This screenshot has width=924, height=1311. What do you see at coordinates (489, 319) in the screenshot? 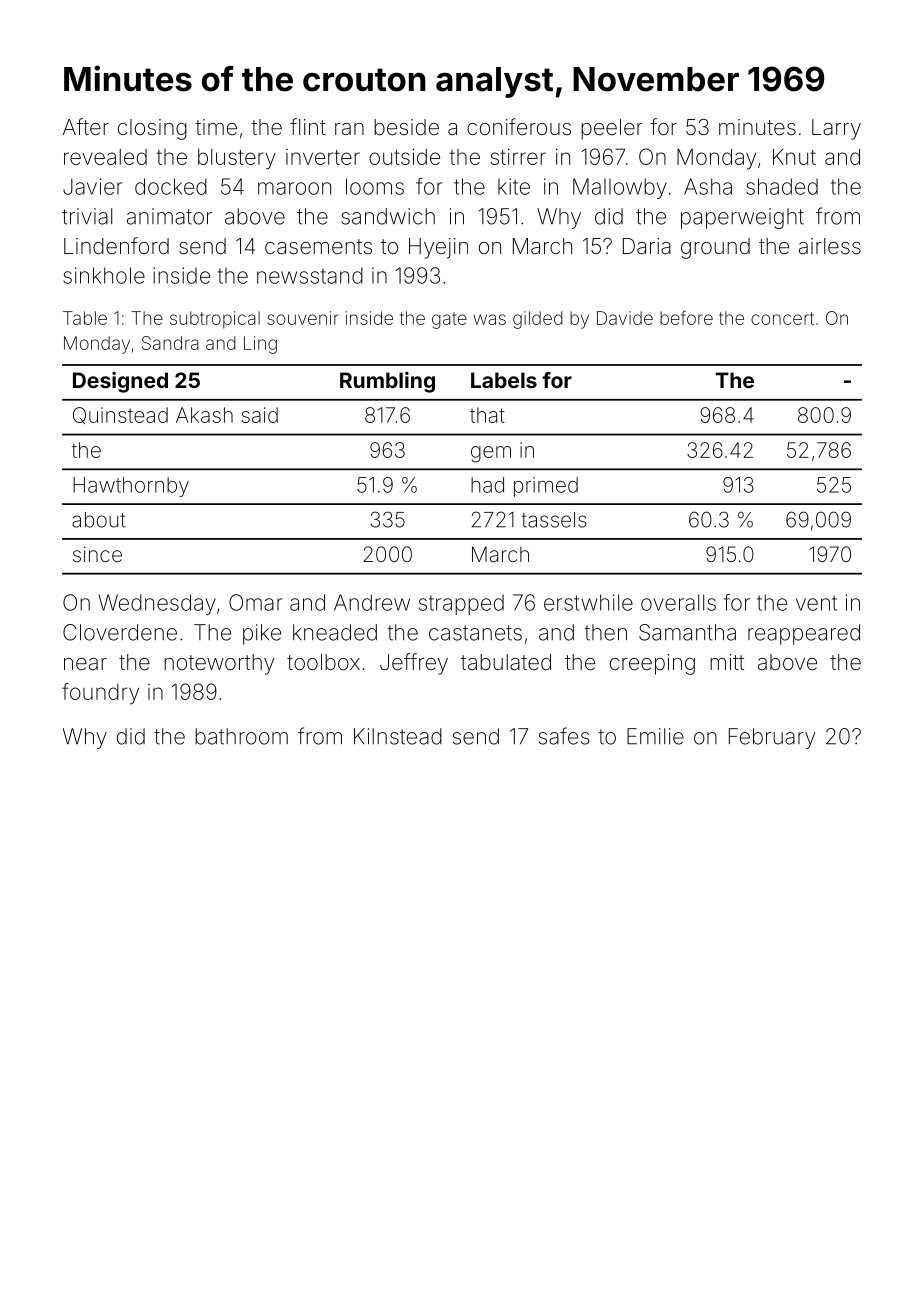
I see `was` at bounding box center [489, 319].
